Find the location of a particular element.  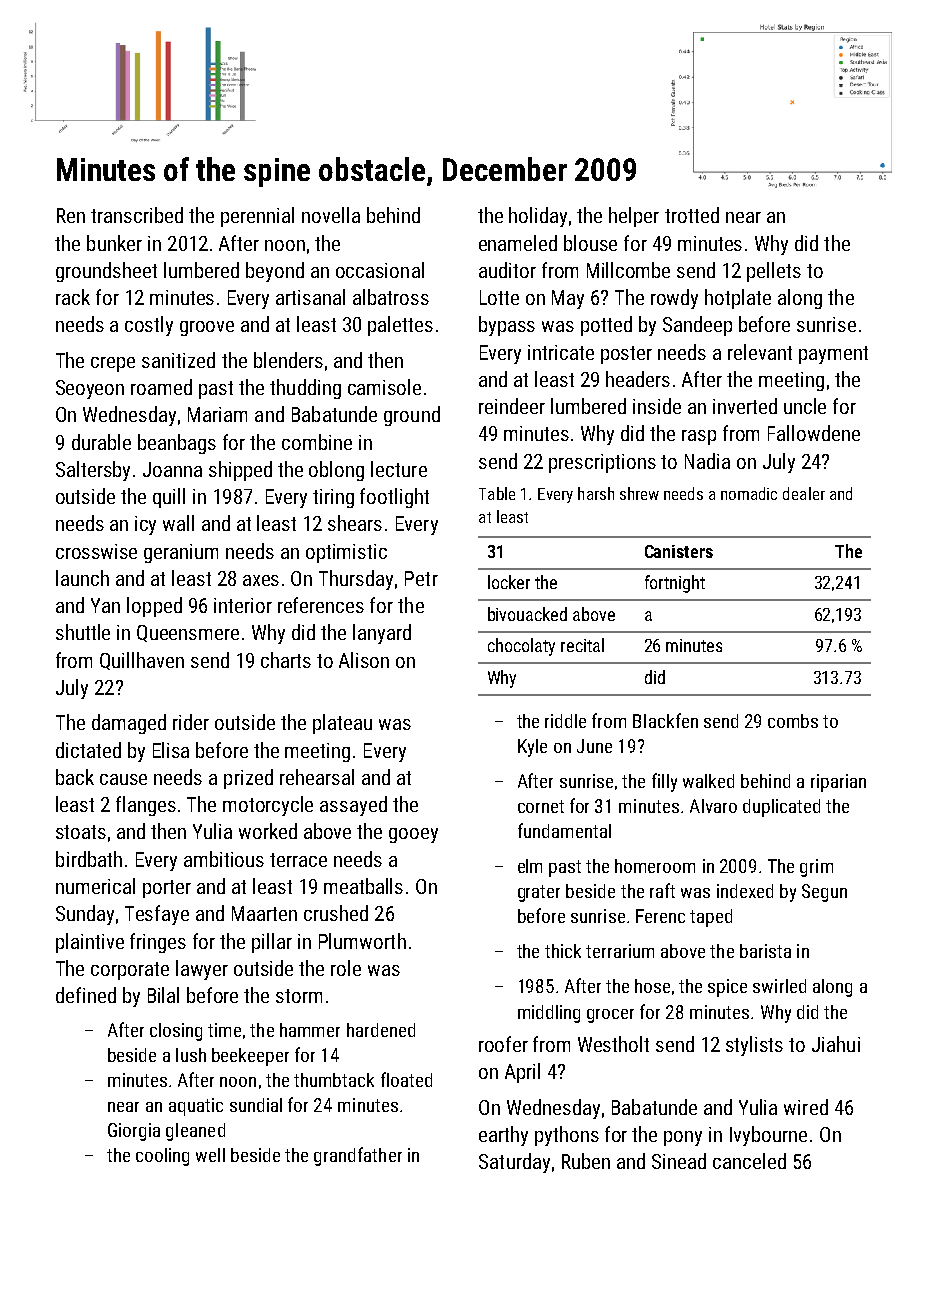

bypass is located at coordinates (507, 326).
